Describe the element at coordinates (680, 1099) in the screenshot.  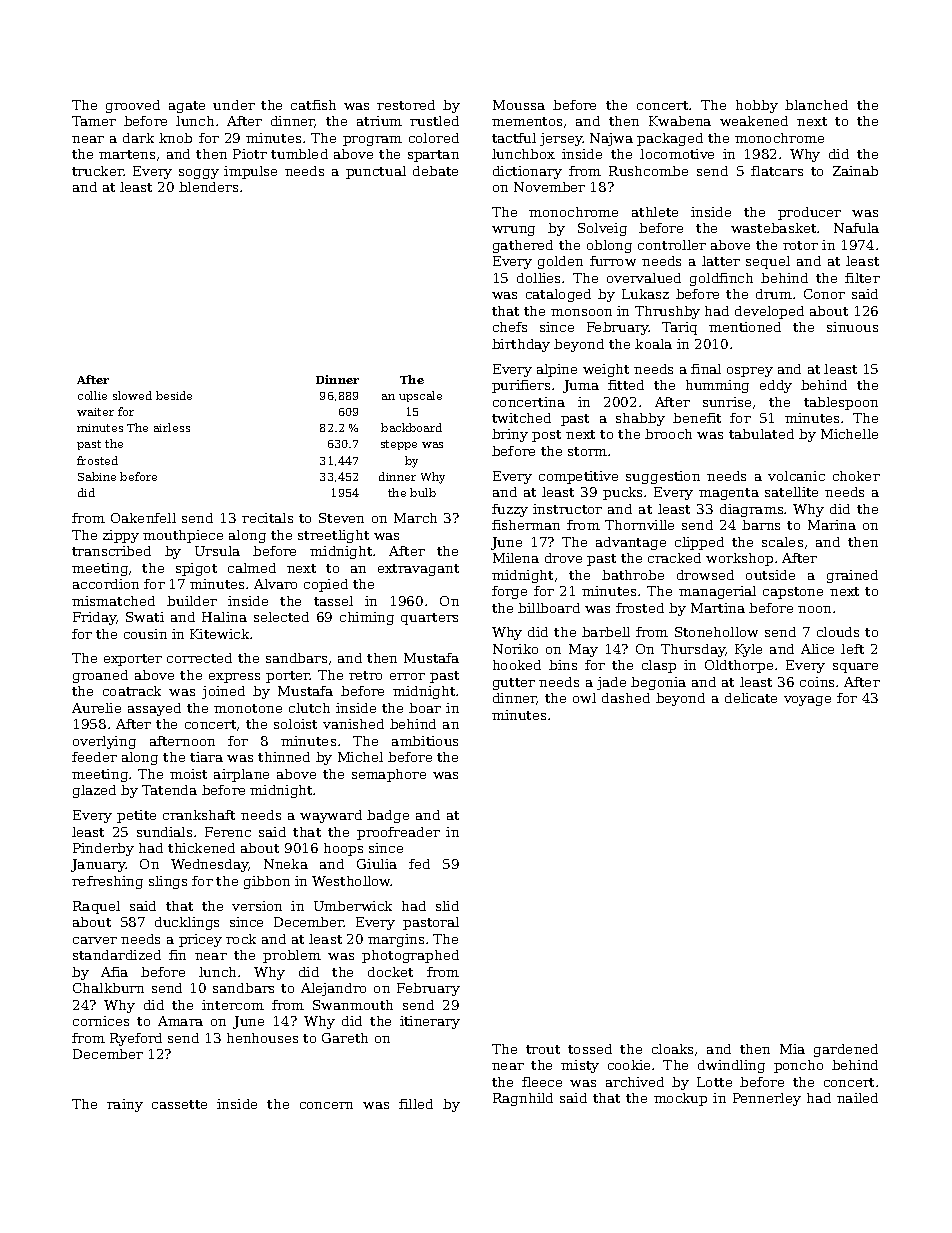
I see `mockup` at that location.
